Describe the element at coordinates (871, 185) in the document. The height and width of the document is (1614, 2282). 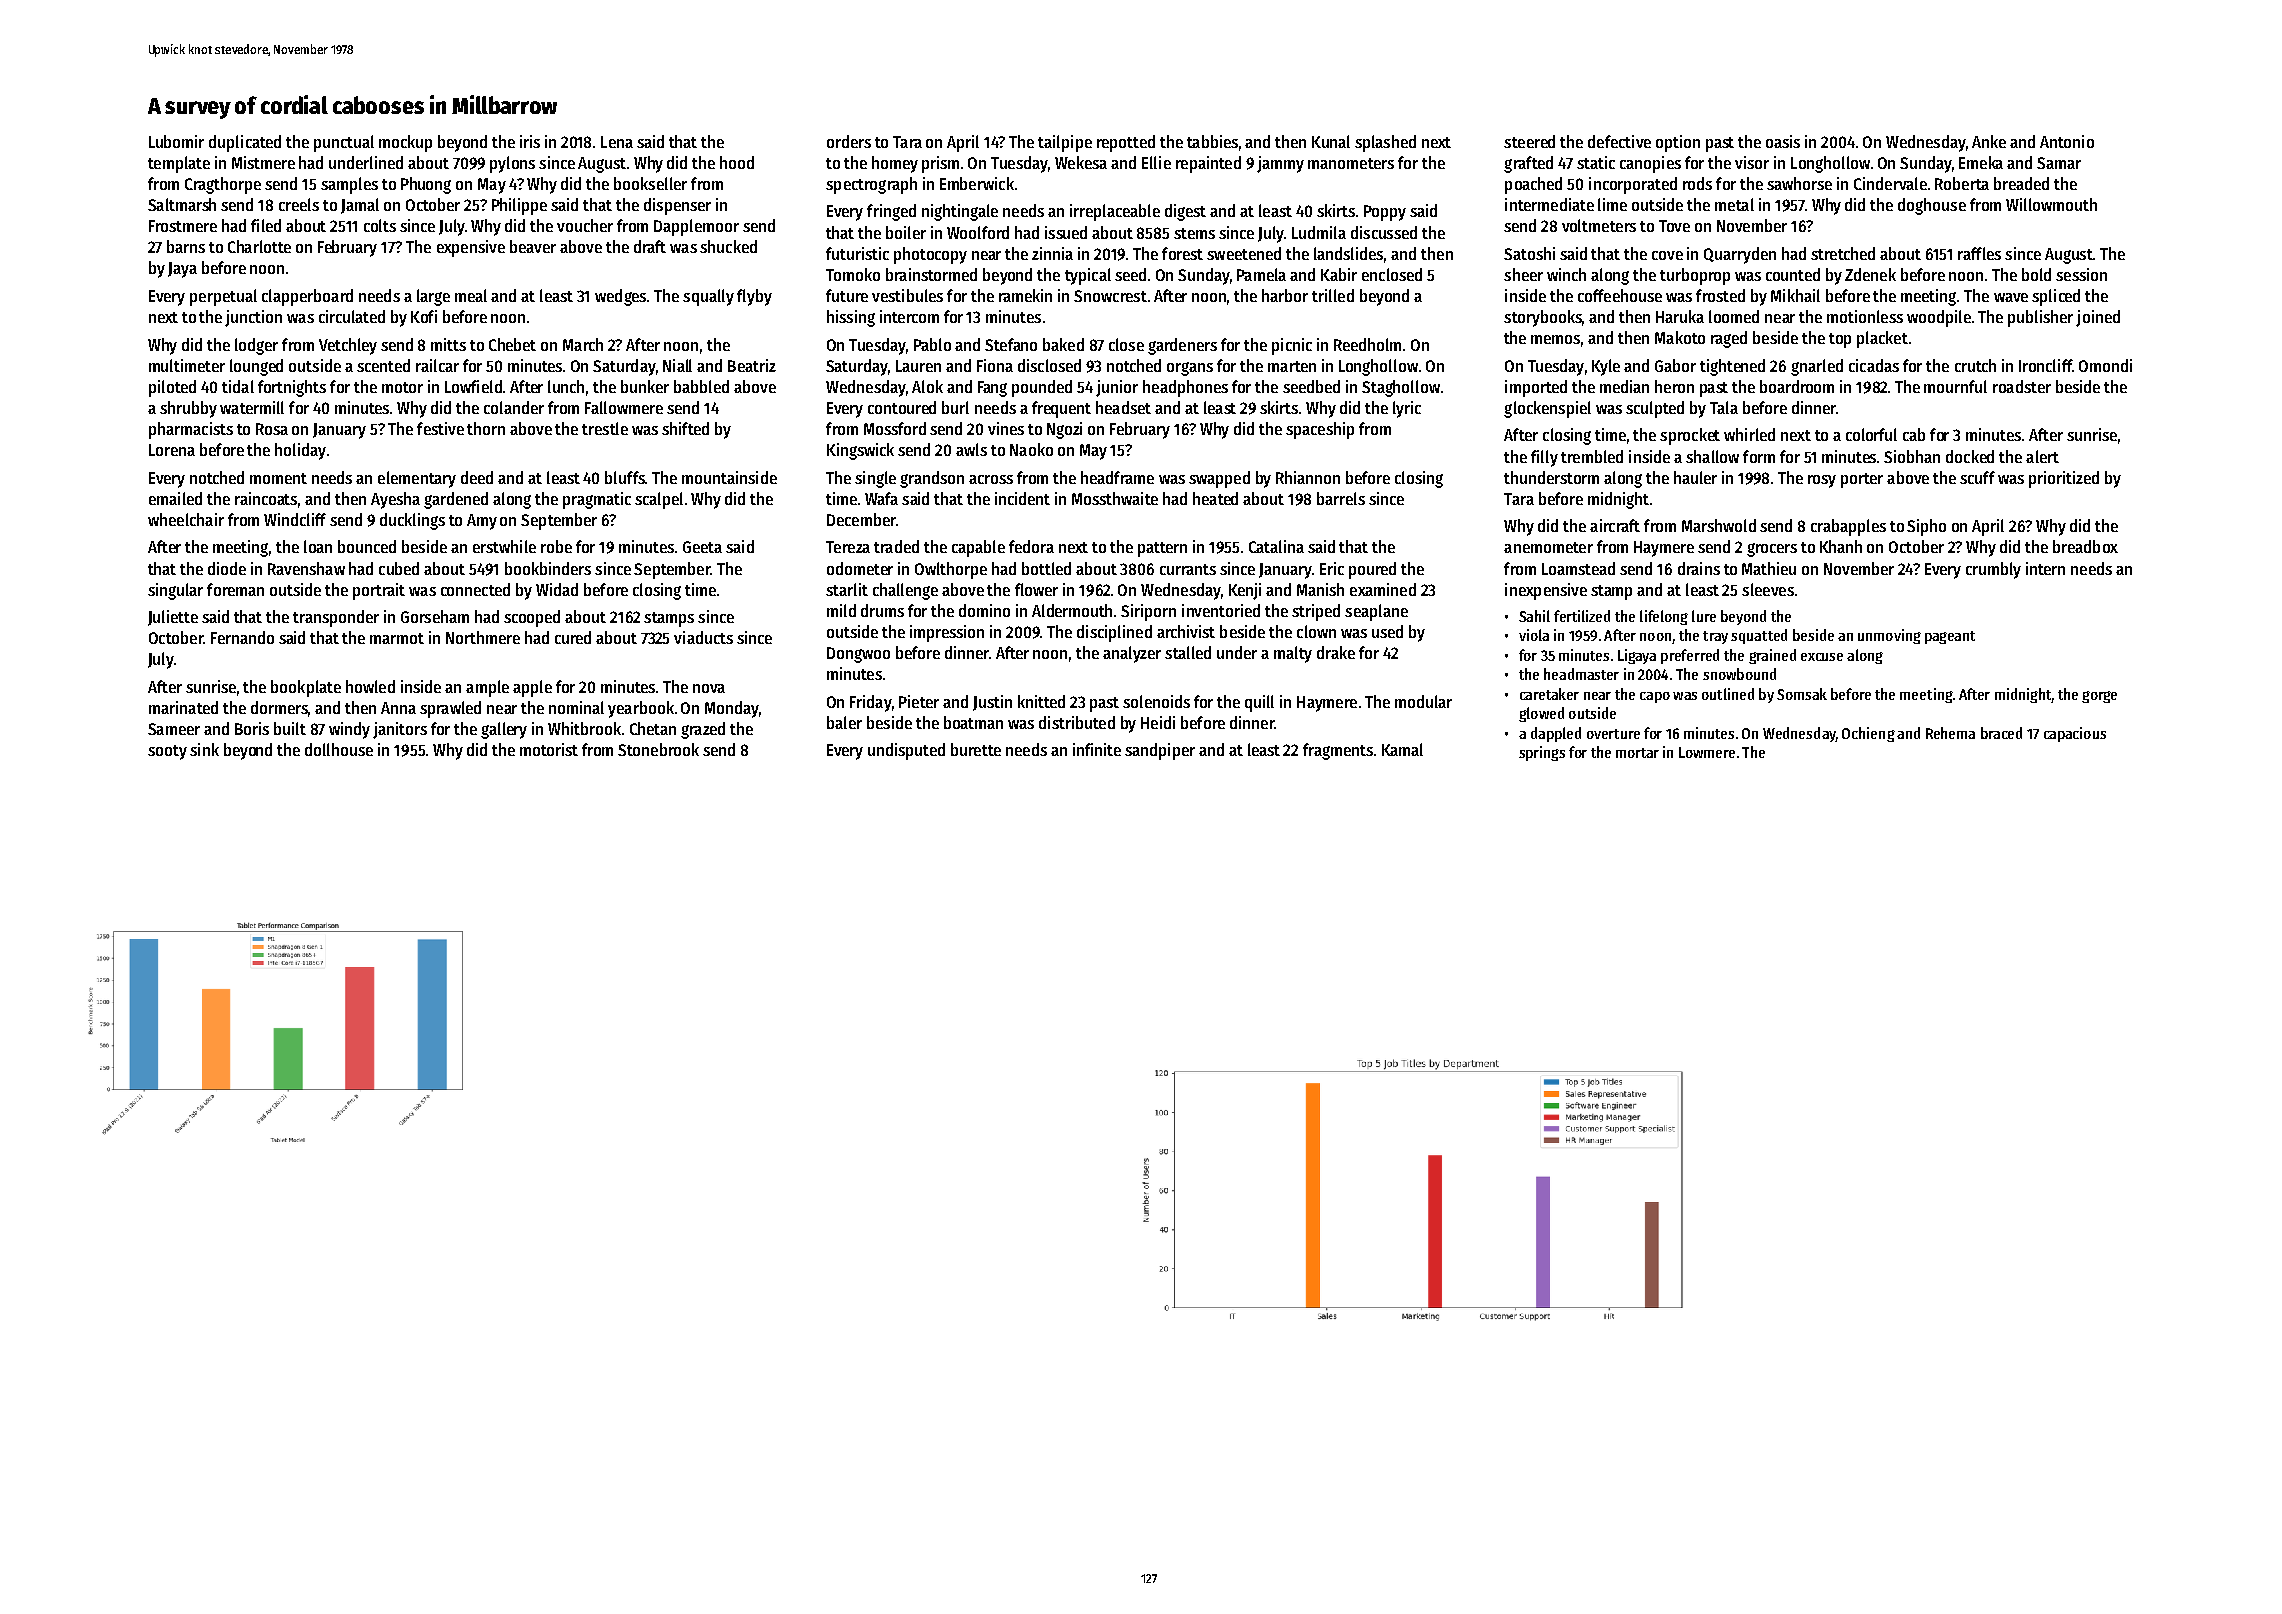
I see `spectrograph` at that location.
